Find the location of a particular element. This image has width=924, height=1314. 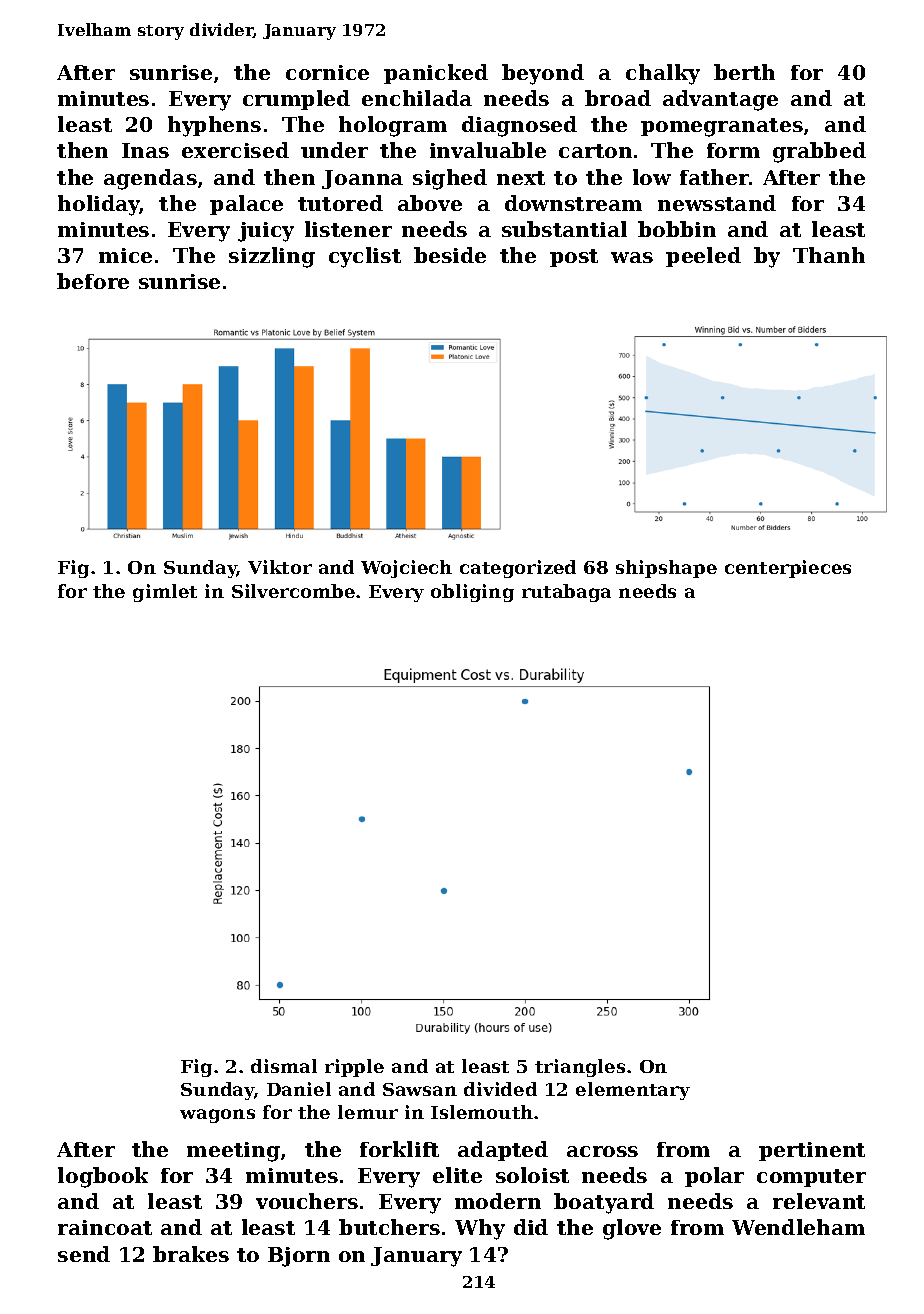

brakes is located at coordinates (191, 1254).
